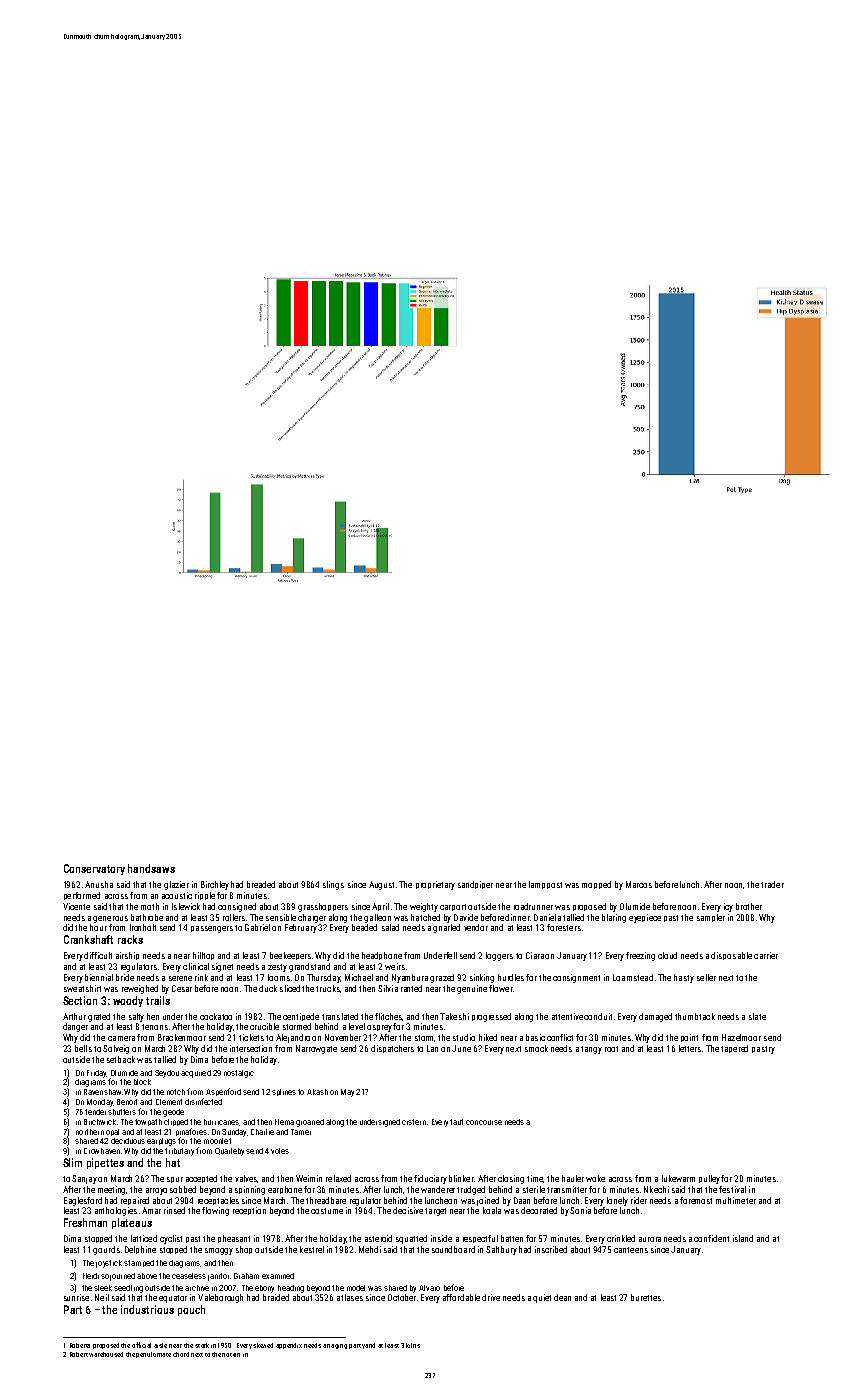 The height and width of the screenshot is (1400, 849). I want to click on hurricanes, so click(221, 1122).
